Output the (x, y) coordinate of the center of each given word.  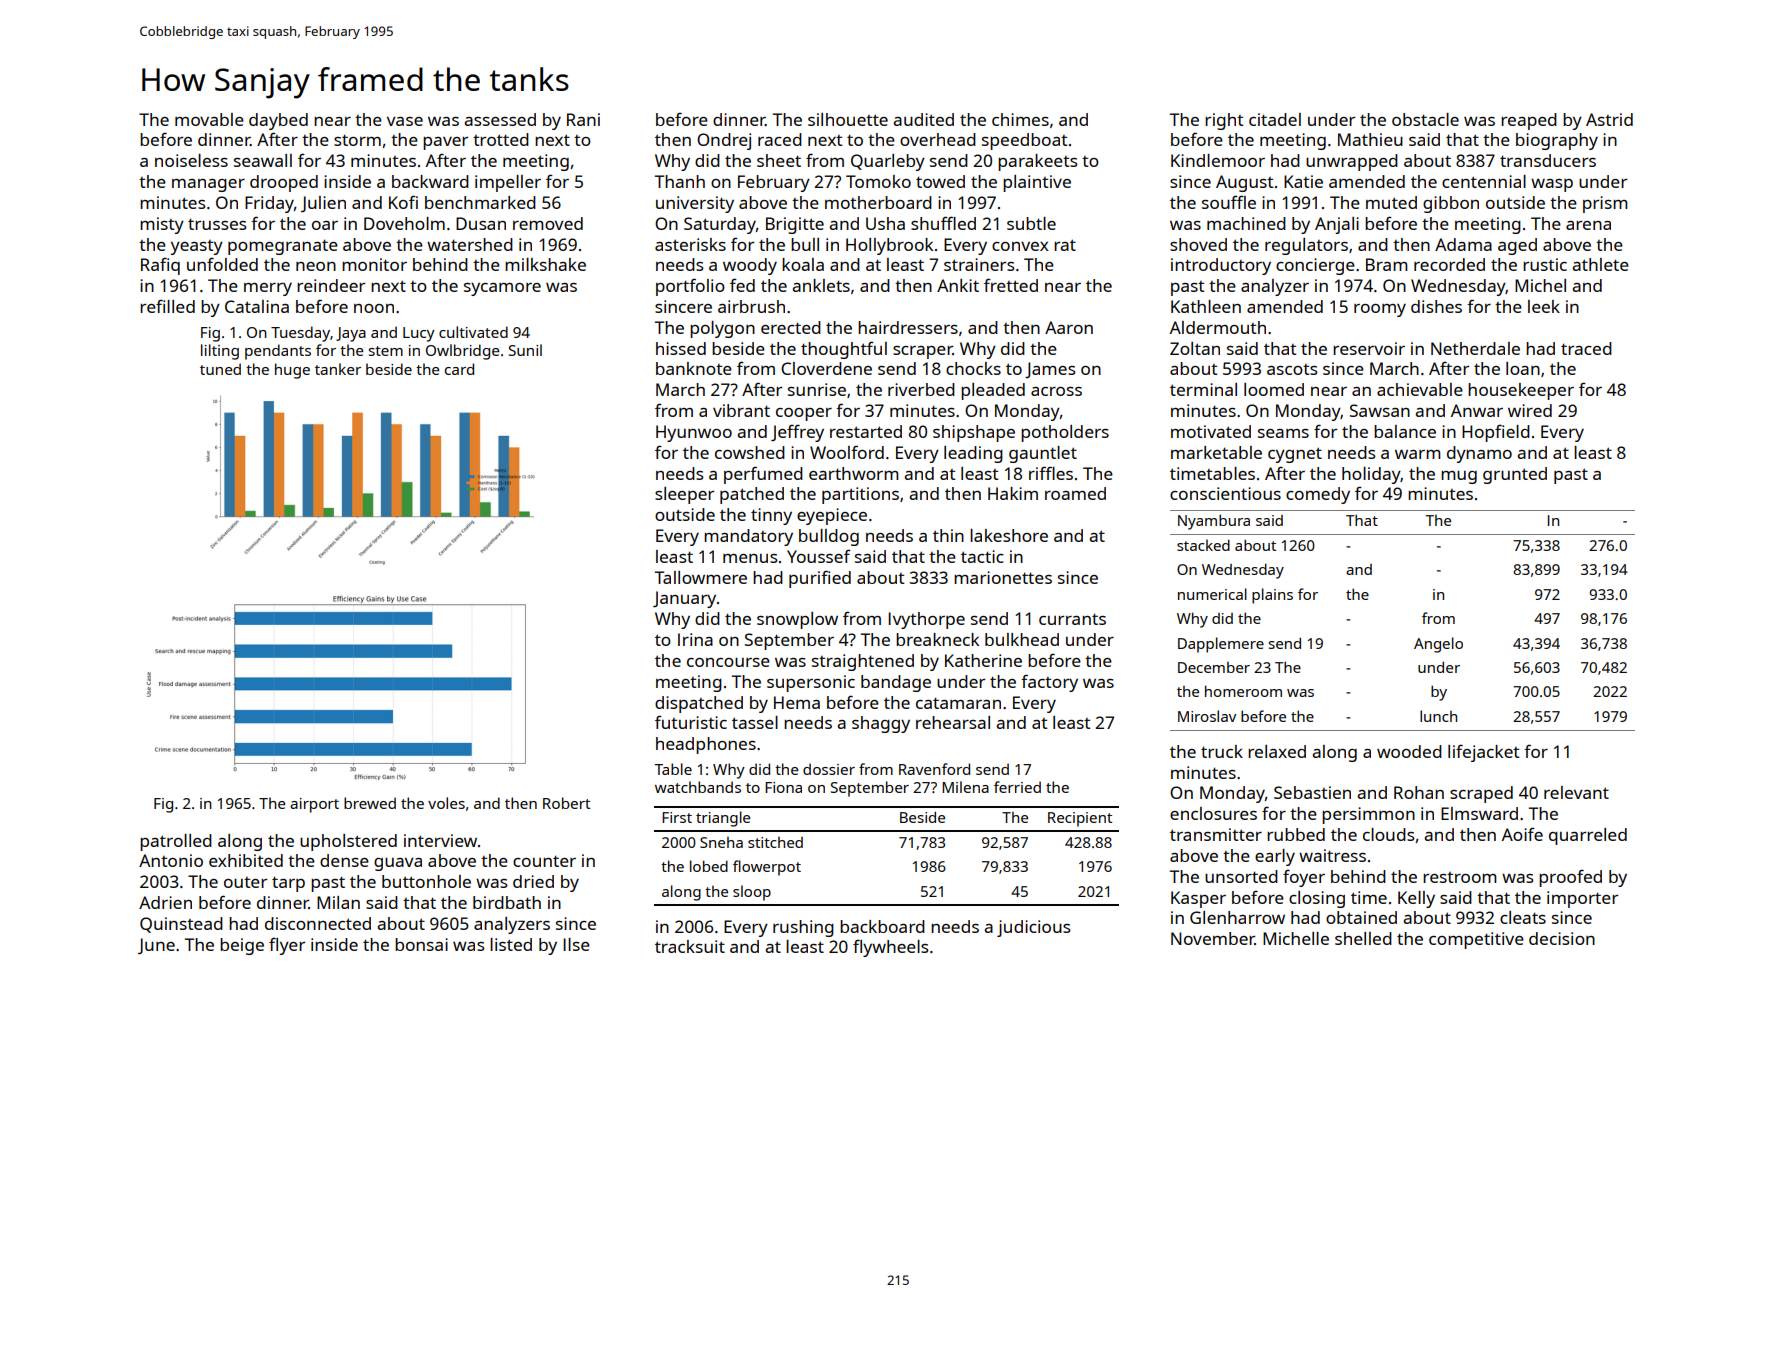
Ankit (958, 285)
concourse (728, 662)
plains (1272, 596)
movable (209, 119)
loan (1523, 368)
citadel (1275, 119)
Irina (695, 639)
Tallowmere (701, 577)
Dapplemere (1221, 645)
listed (511, 944)
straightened (863, 662)
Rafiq (160, 266)
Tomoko (878, 181)
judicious (1034, 928)
